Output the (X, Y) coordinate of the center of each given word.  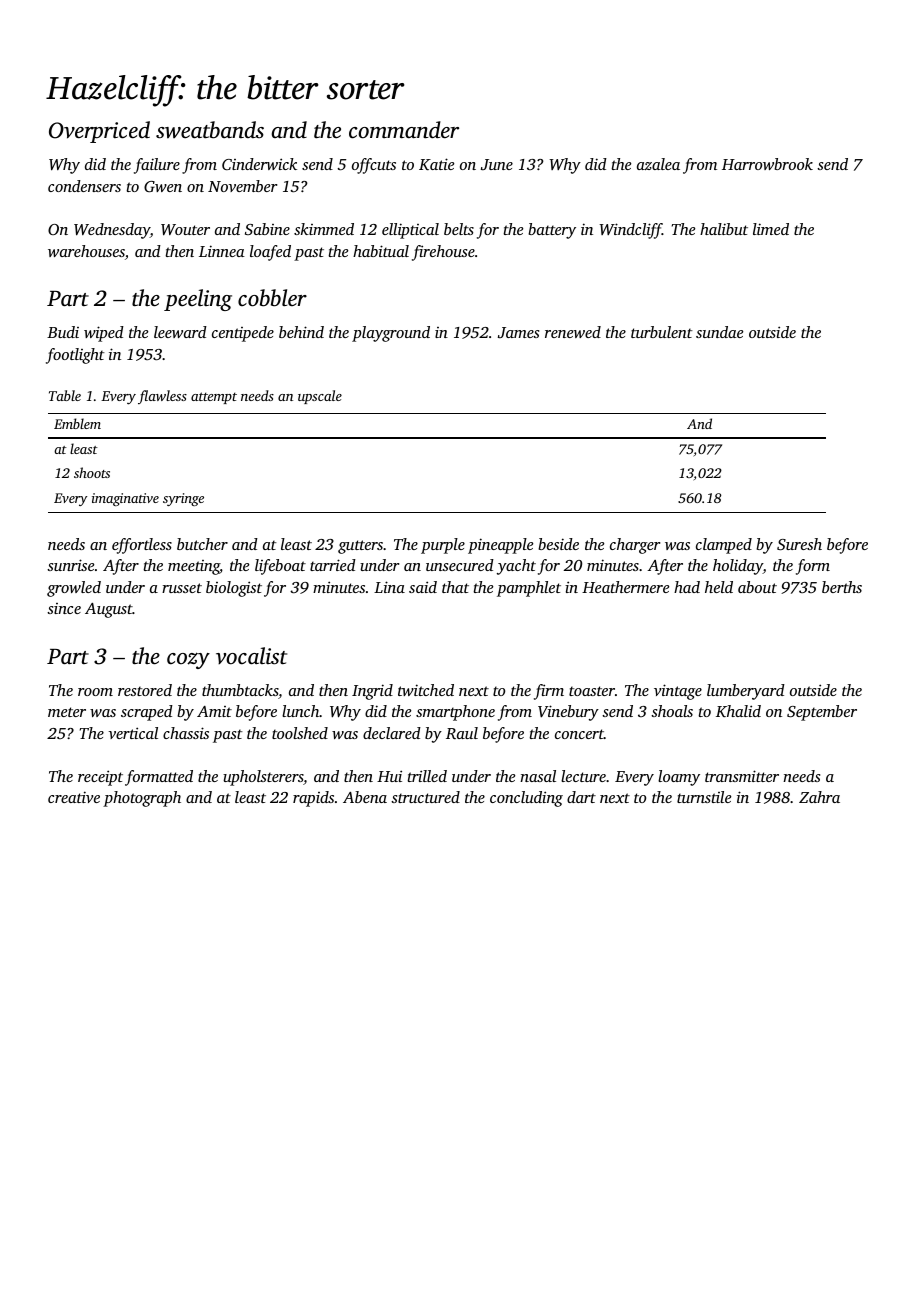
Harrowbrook (767, 164)
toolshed (300, 733)
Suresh (799, 544)
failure (157, 166)
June (497, 164)
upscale (320, 397)
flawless (162, 397)
